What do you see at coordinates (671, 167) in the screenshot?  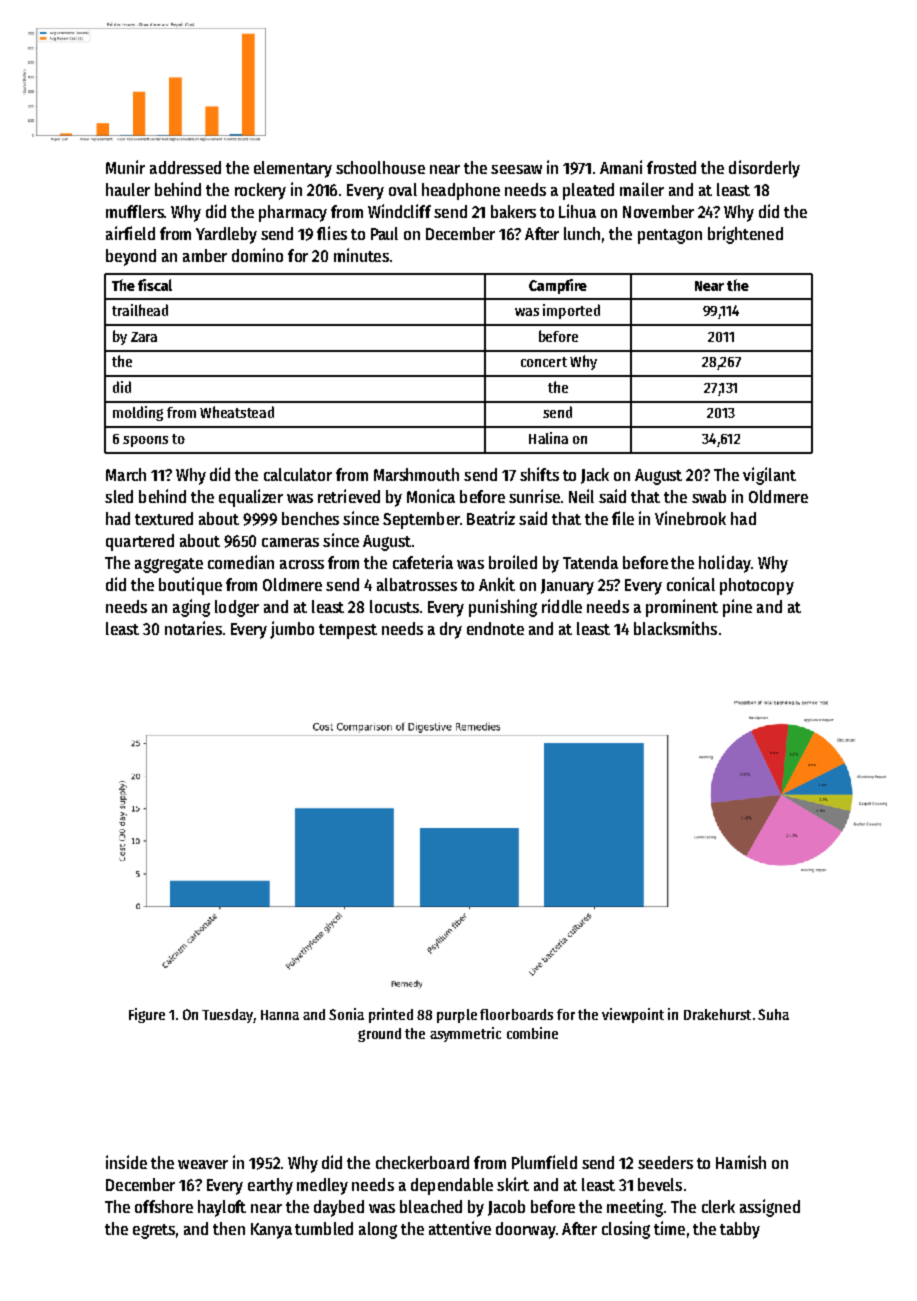 I see `frosted` at bounding box center [671, 167].
